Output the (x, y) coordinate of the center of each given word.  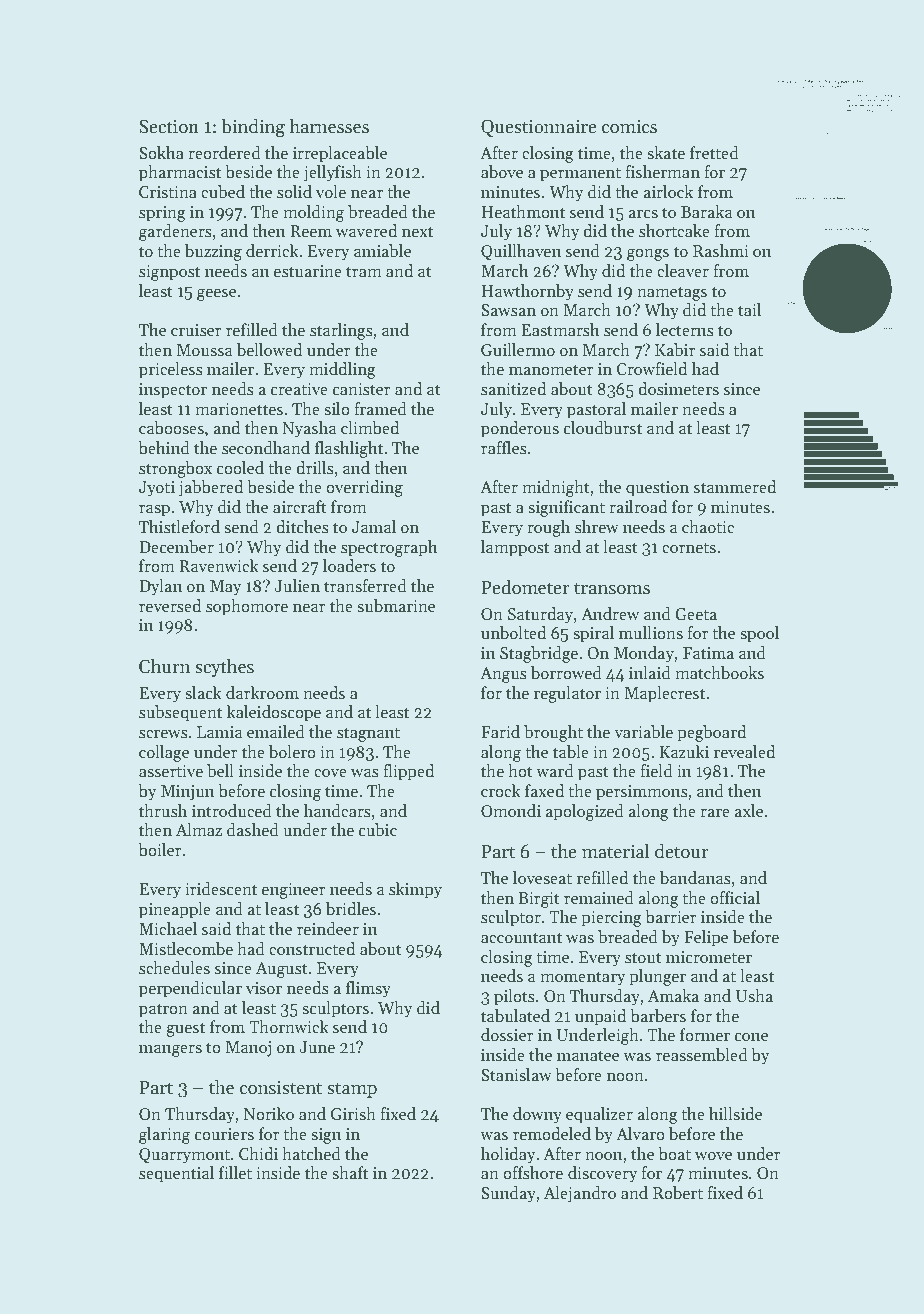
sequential (176, 1174)
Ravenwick (219, 566)
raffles (504, 448)
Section (169, 126)
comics (629, 127)
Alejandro (580, 1194)
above (502, 172)
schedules (174, 968)
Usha (754, 996)
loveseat (542, 878)
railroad (638, 507)
